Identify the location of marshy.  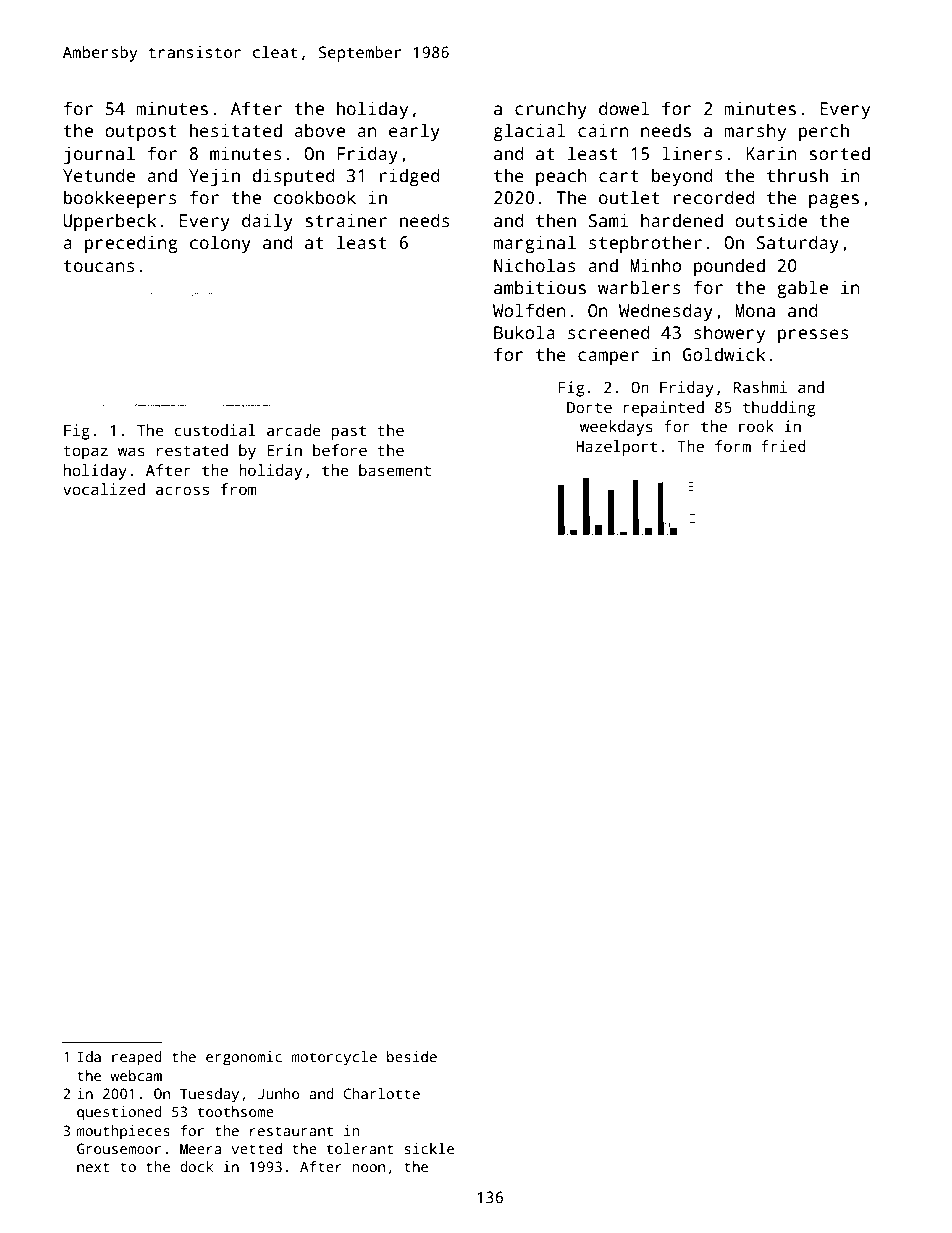
(755, 132).
